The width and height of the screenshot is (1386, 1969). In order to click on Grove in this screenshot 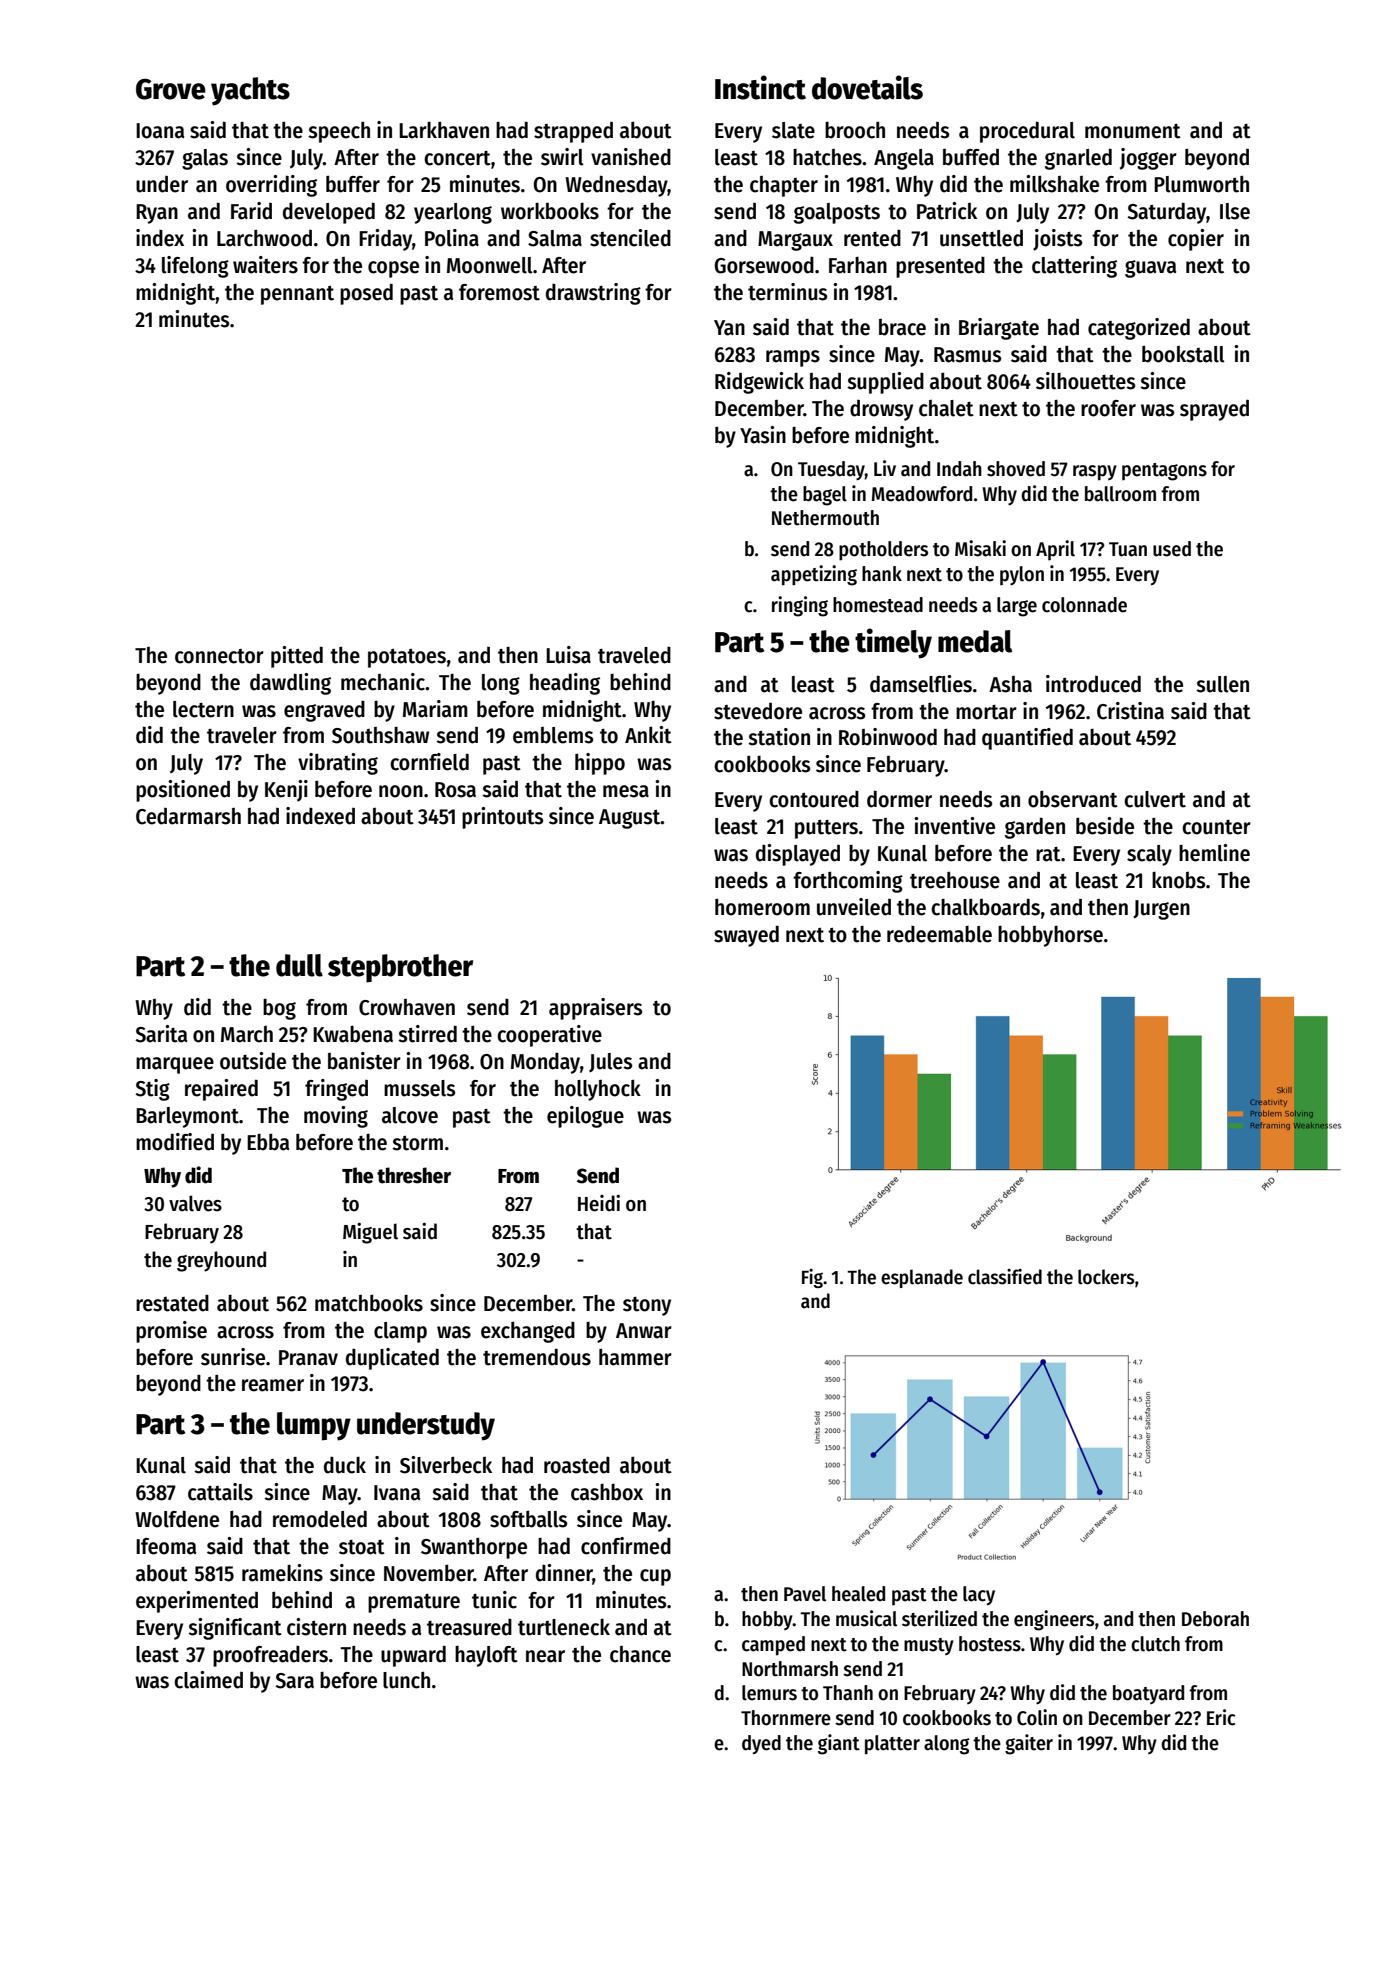, I will do `click(171, 89)`.
